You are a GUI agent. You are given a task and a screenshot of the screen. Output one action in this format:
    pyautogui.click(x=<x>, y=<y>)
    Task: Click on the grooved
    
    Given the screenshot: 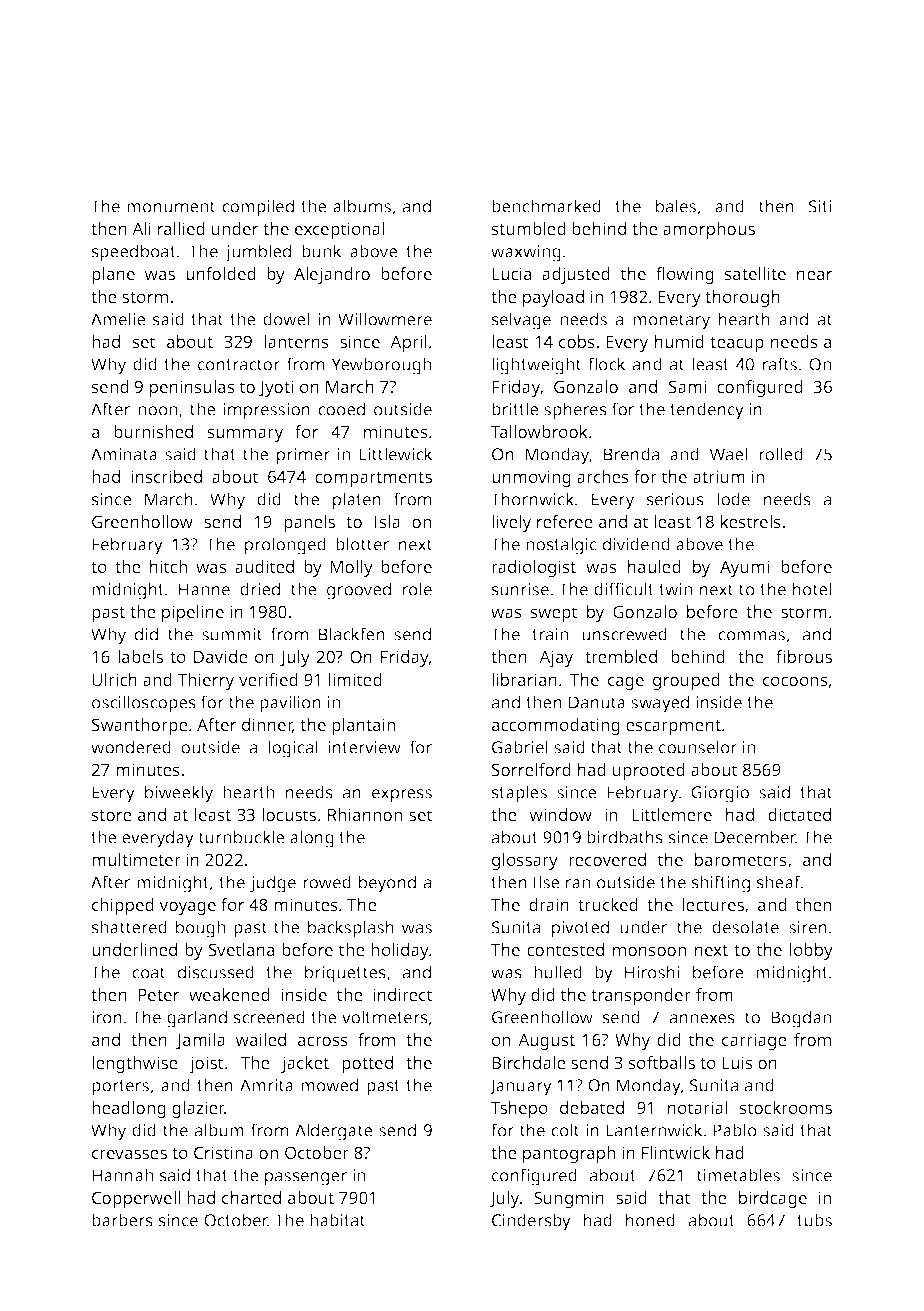 What is the action you would take?
    pyautogui.click(x=359, y=591)
